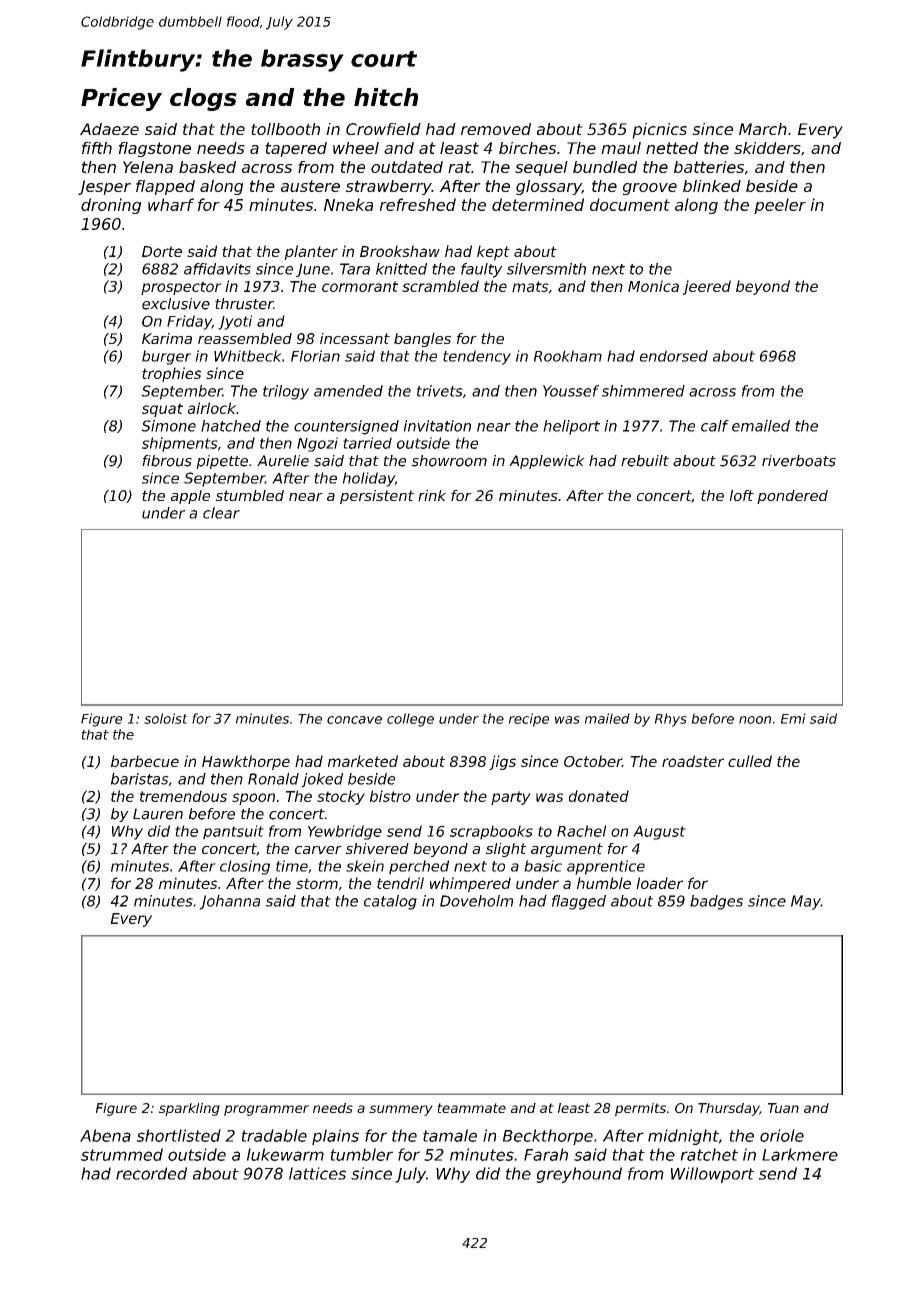  I want to click on donated, so click(599, 796).
